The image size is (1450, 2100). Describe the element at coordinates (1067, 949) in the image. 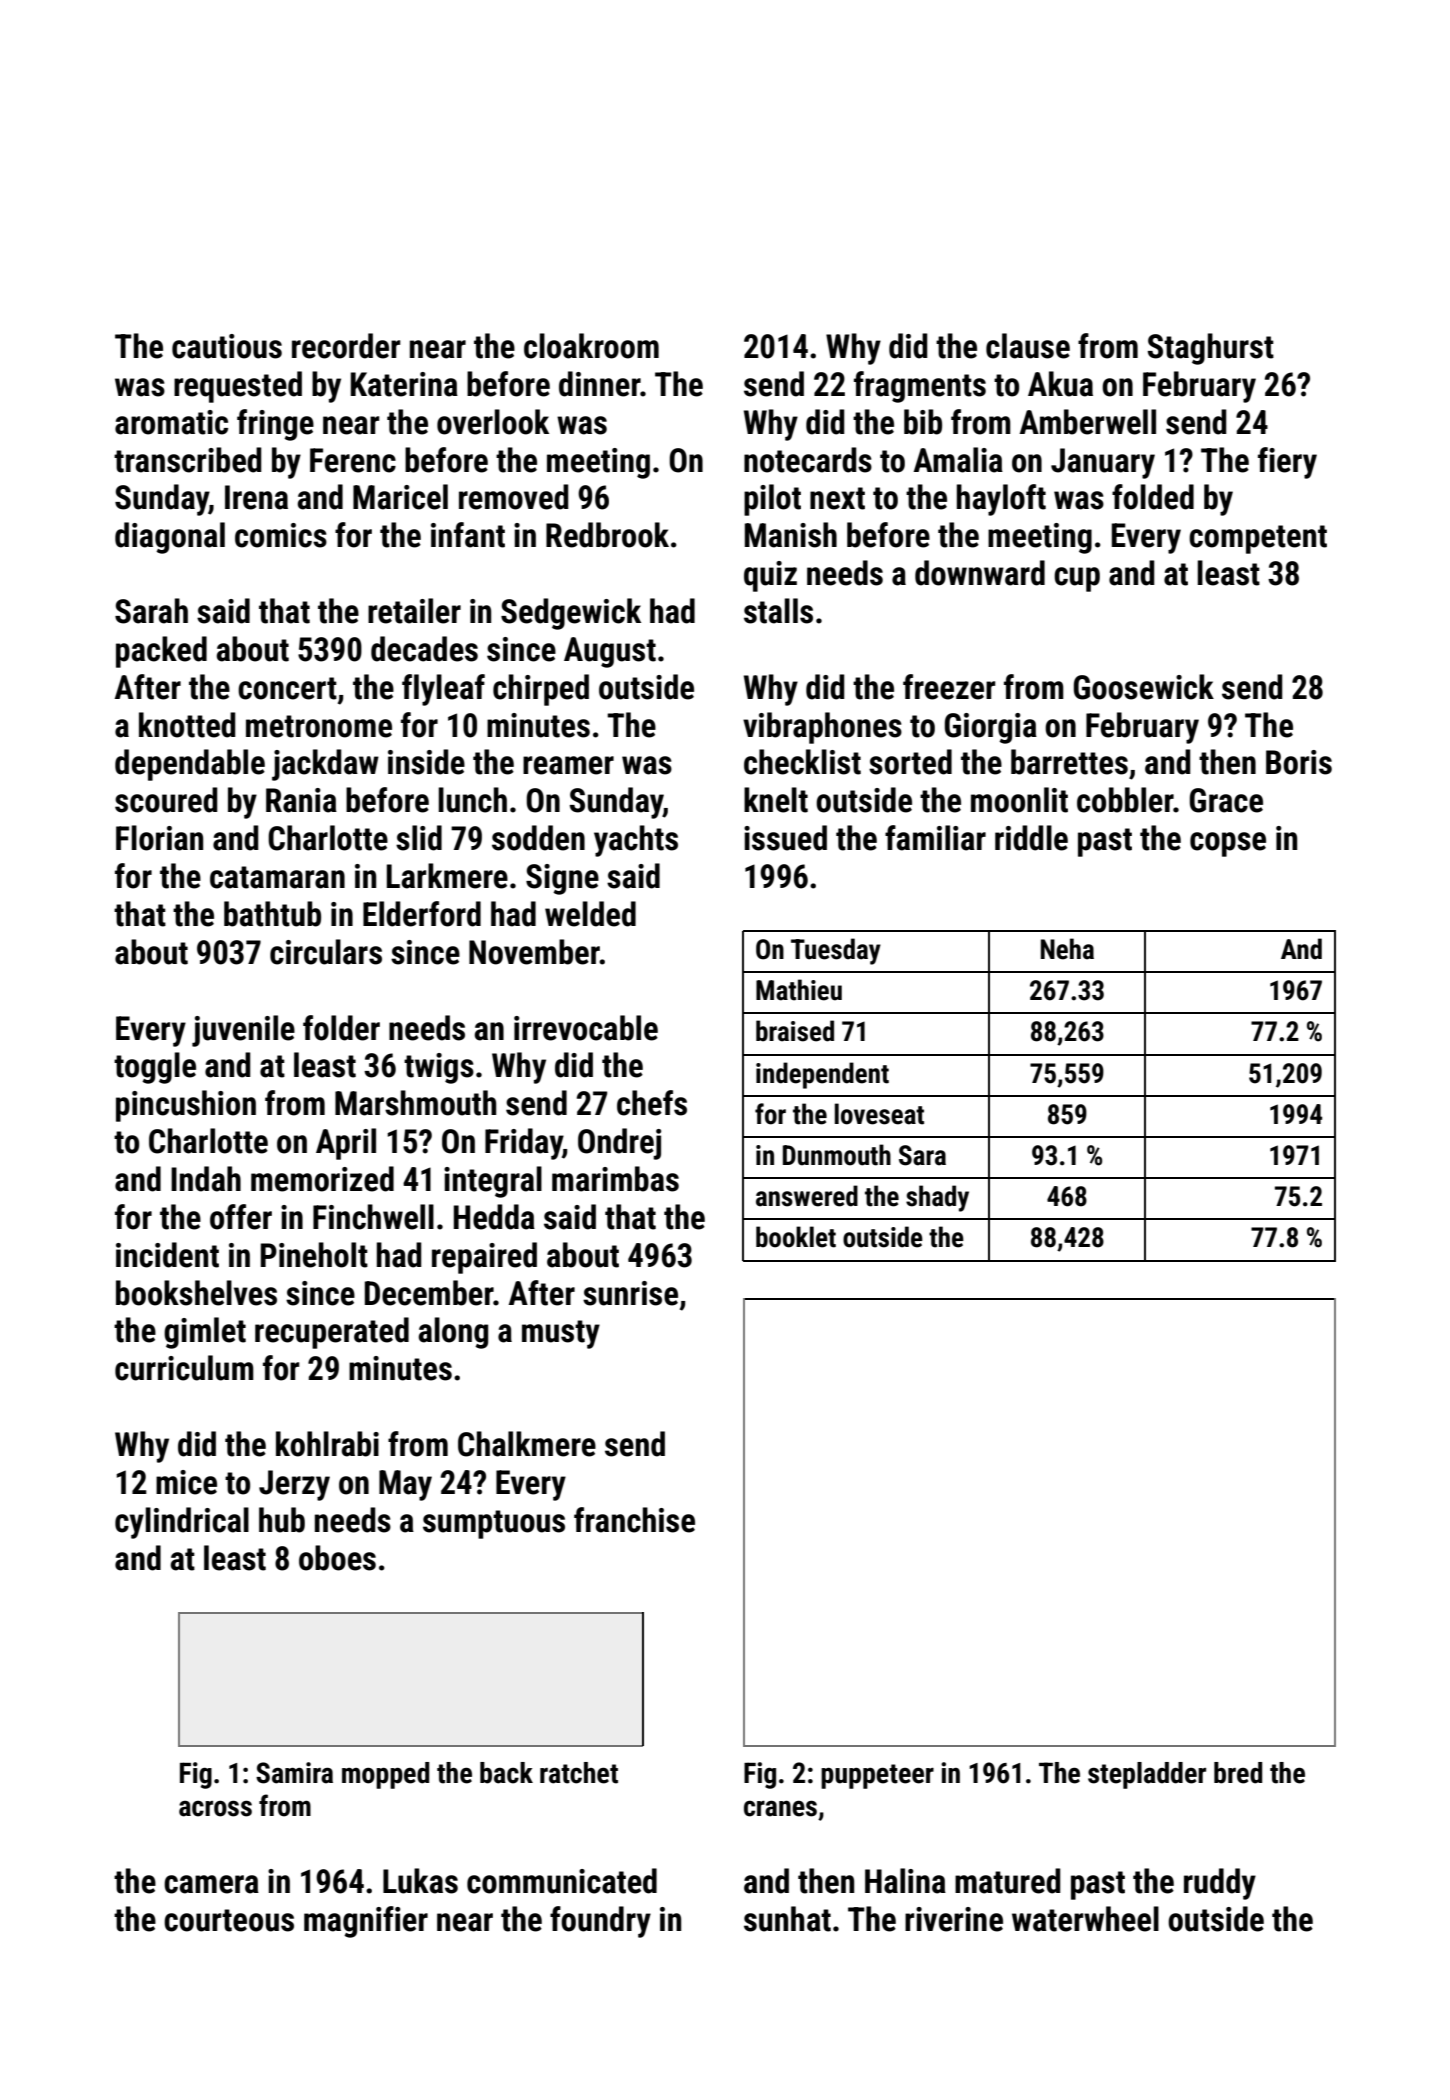

I see `Neha` at that location.
